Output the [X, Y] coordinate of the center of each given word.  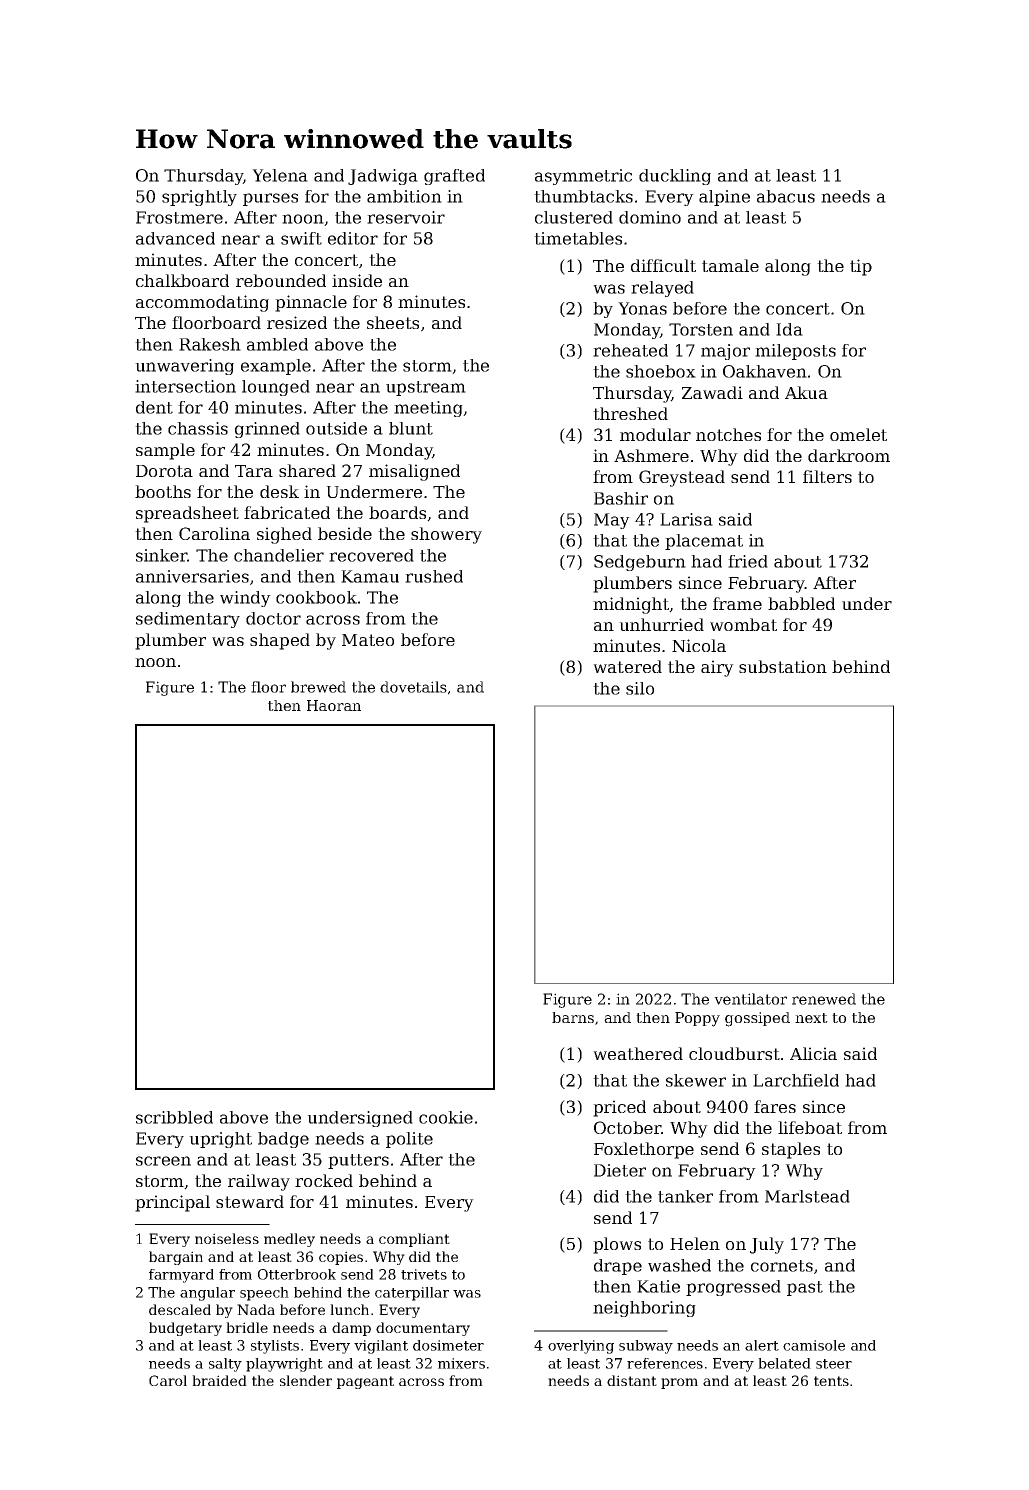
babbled [801, 603]
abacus [786, 196]
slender [306, 1380]
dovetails [413, 687]
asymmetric [583, 177]
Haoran [334, 705]
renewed [824, 999]
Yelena [280, 175]
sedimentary [188, 620]
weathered [638, 1053]
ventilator [750, 999]
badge [283, 1140]
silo [640, 688]
